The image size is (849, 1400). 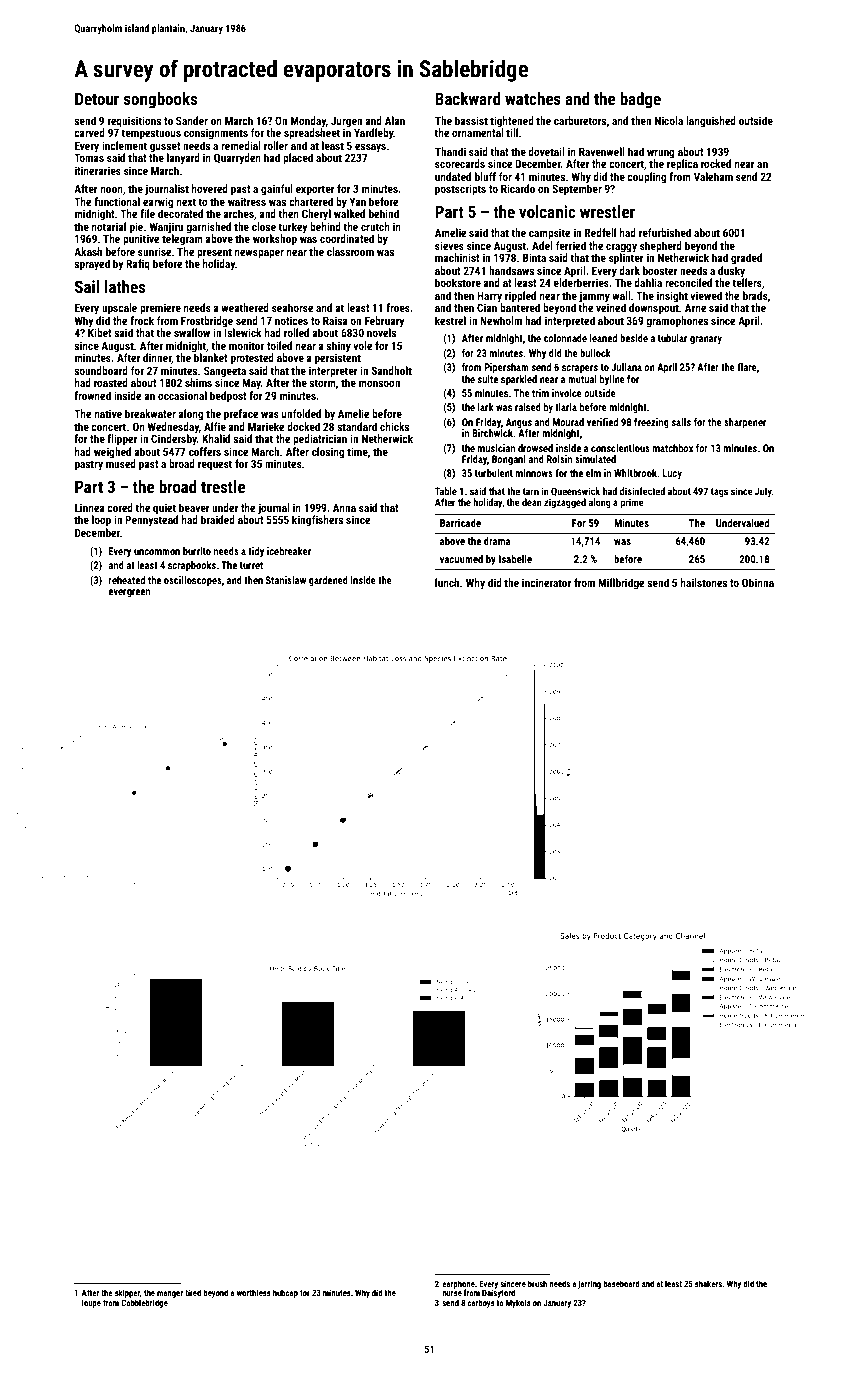 I want to click on tired, so click(x=193, y=1292).
